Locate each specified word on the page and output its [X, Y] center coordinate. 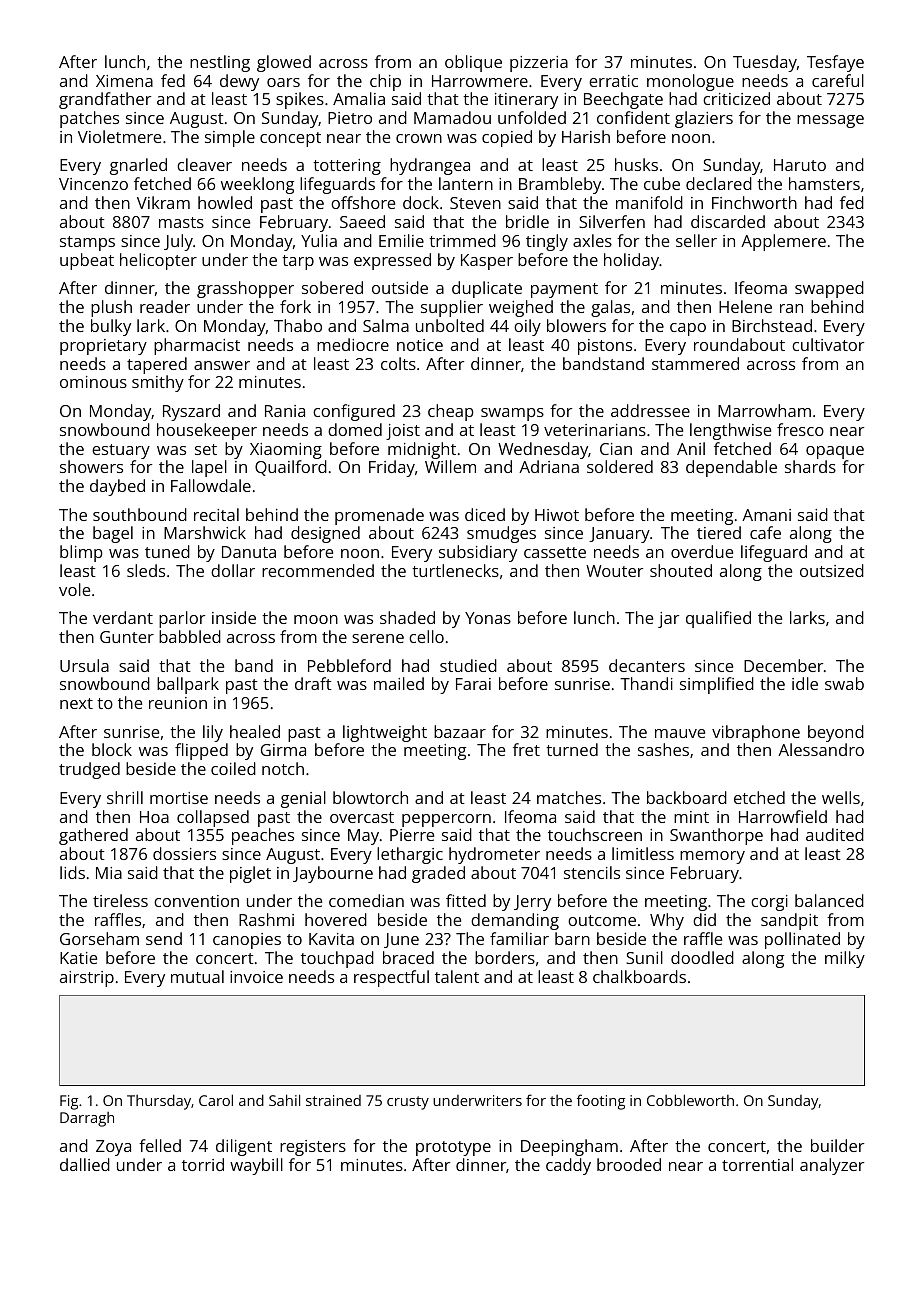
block [112, 749]
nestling [220, 63]
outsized [832, 570]
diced [485, 514]
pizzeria [539, 64]
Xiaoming [286, 451]
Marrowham [764, 410]
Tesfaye [835, 63]
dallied [85, 1164]
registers [313, 1148]
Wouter [614, 571]
